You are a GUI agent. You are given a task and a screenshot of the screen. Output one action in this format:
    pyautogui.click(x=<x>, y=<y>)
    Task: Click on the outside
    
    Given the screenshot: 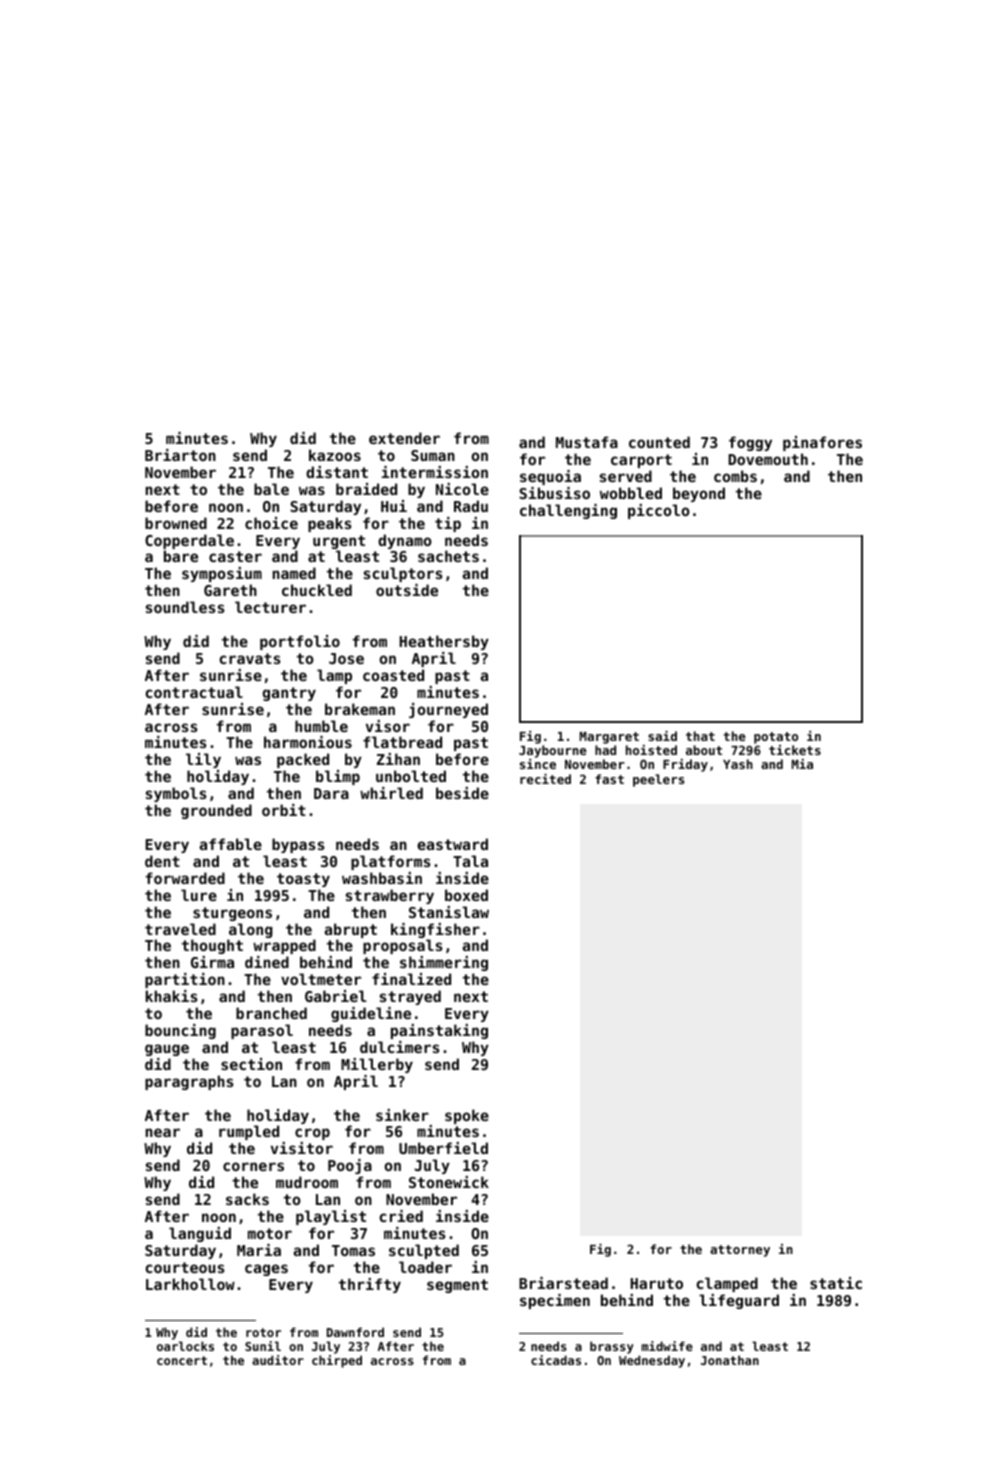 What is the action you would take?
    pyautogui.click(x=407, y=590)
